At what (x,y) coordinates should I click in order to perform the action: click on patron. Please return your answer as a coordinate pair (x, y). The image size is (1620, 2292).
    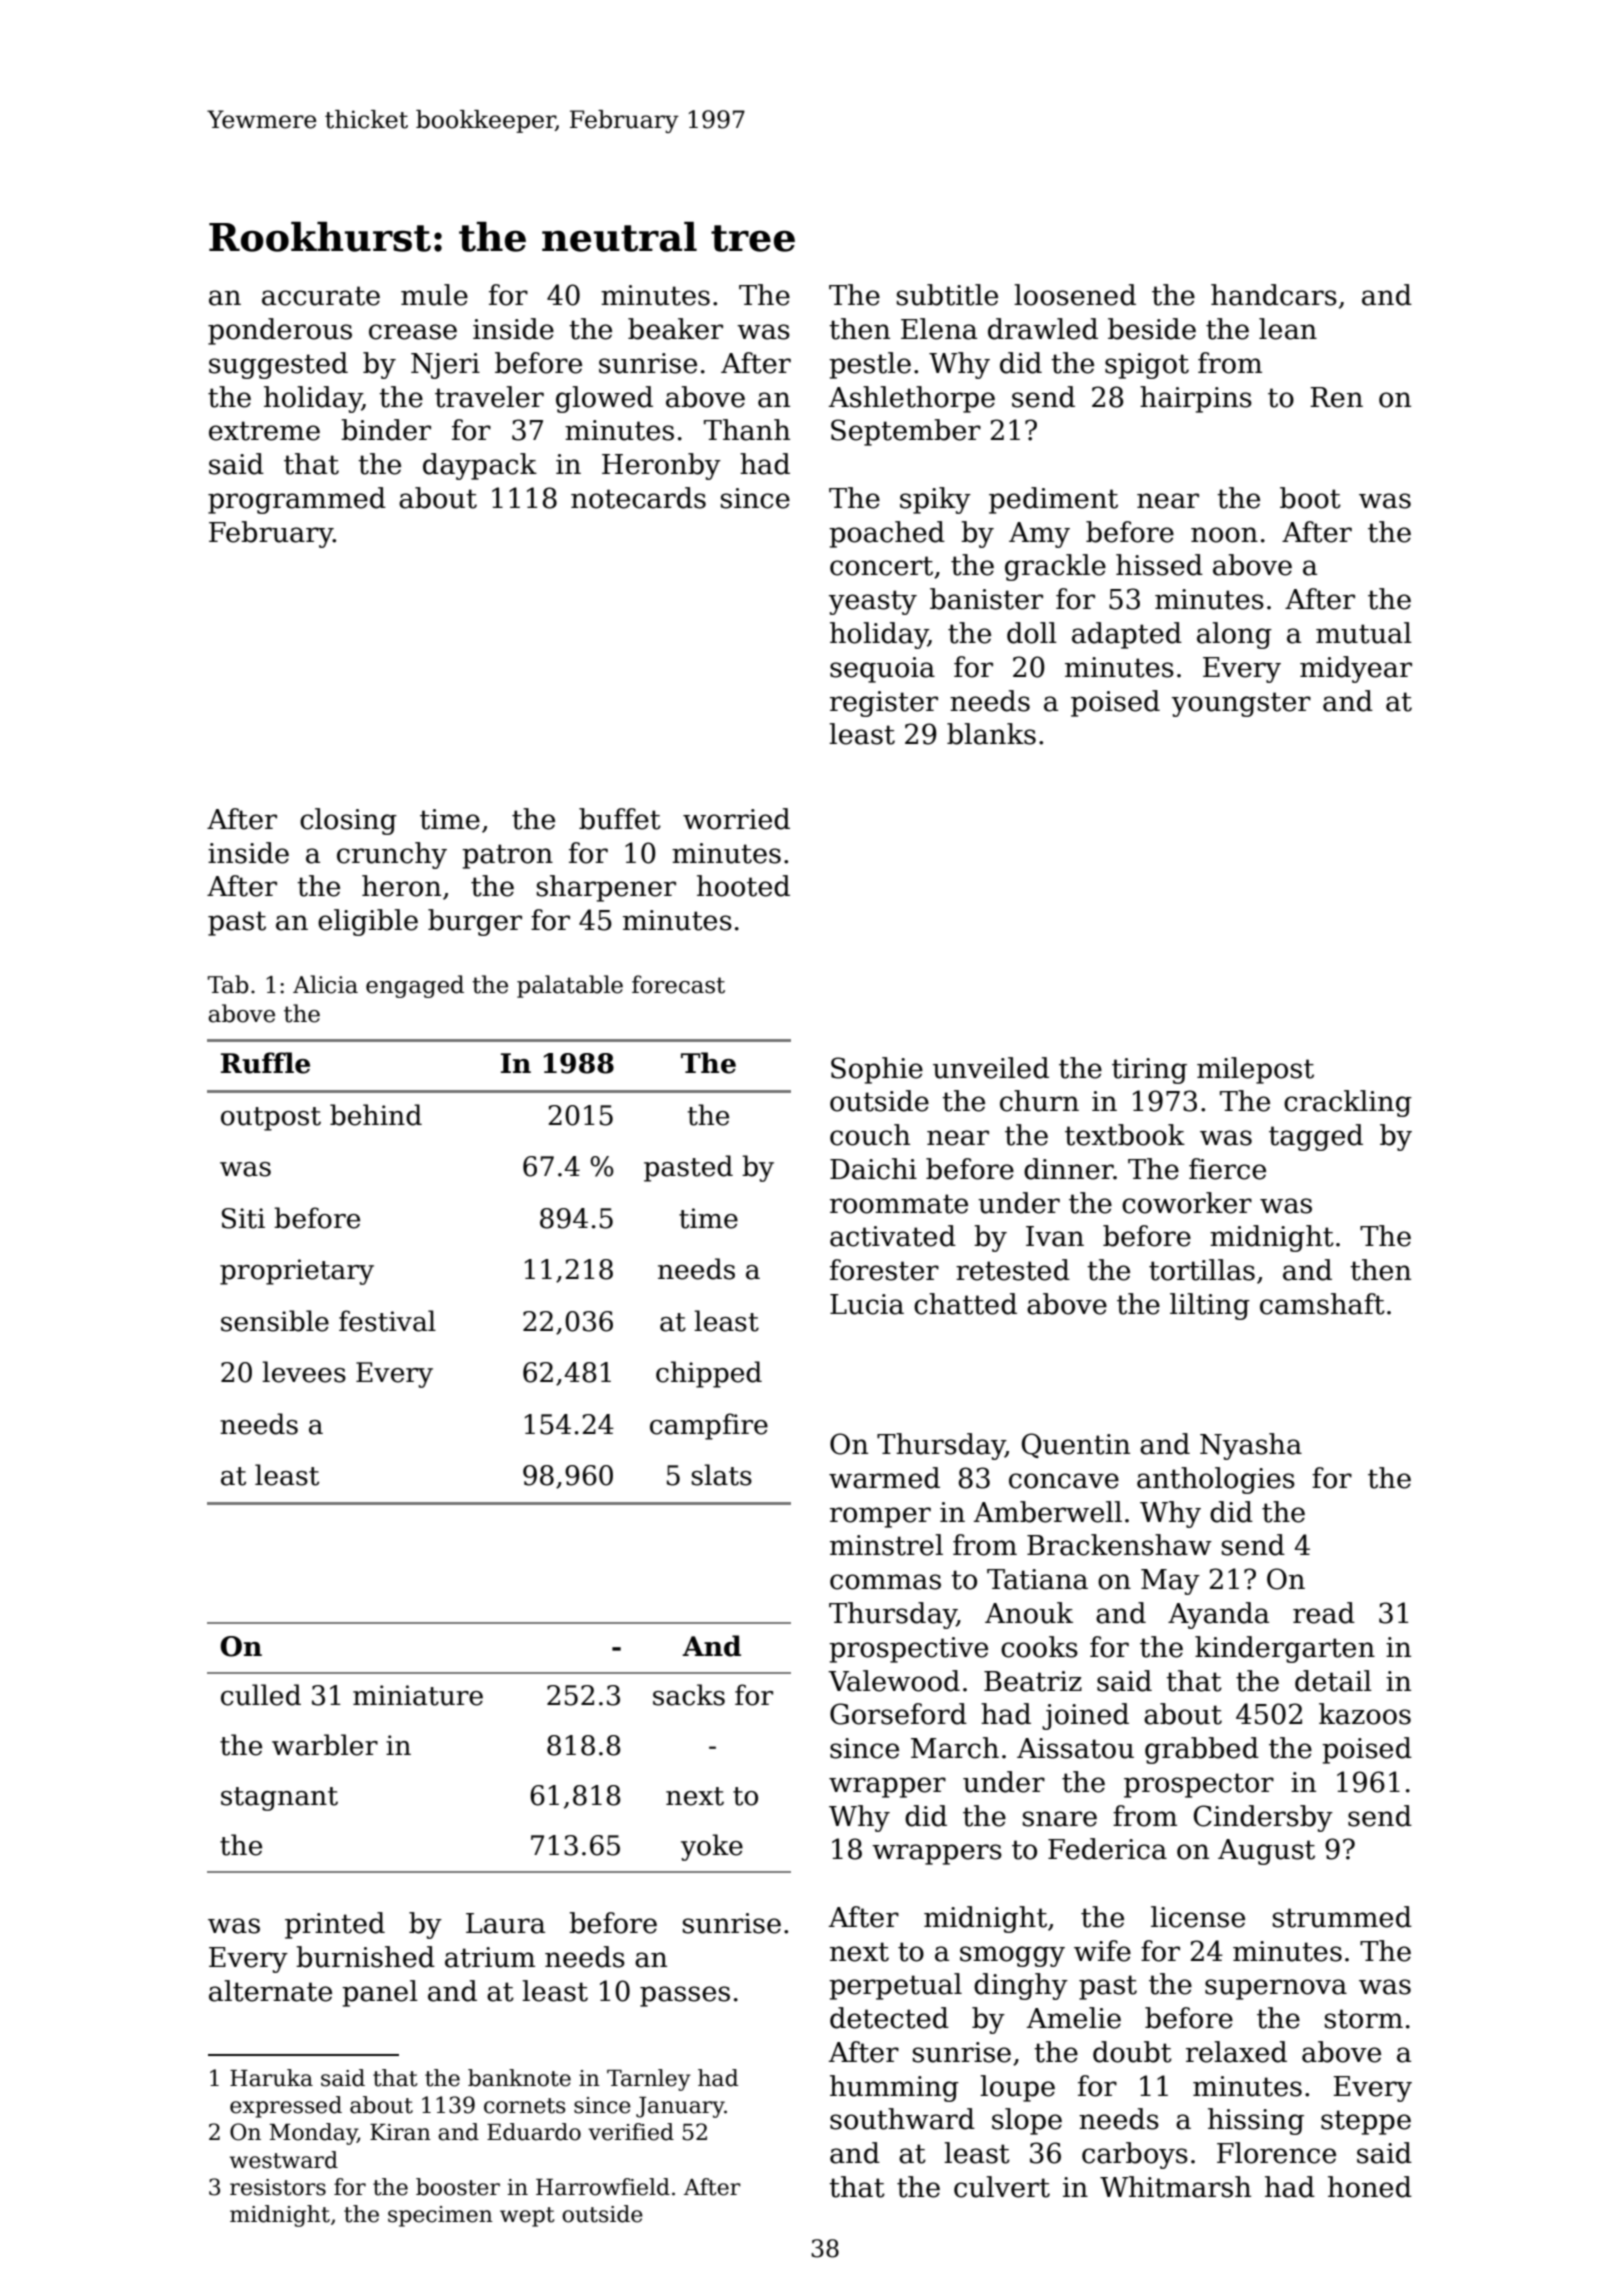
    Looking at the image, I should click on (507, 856).
